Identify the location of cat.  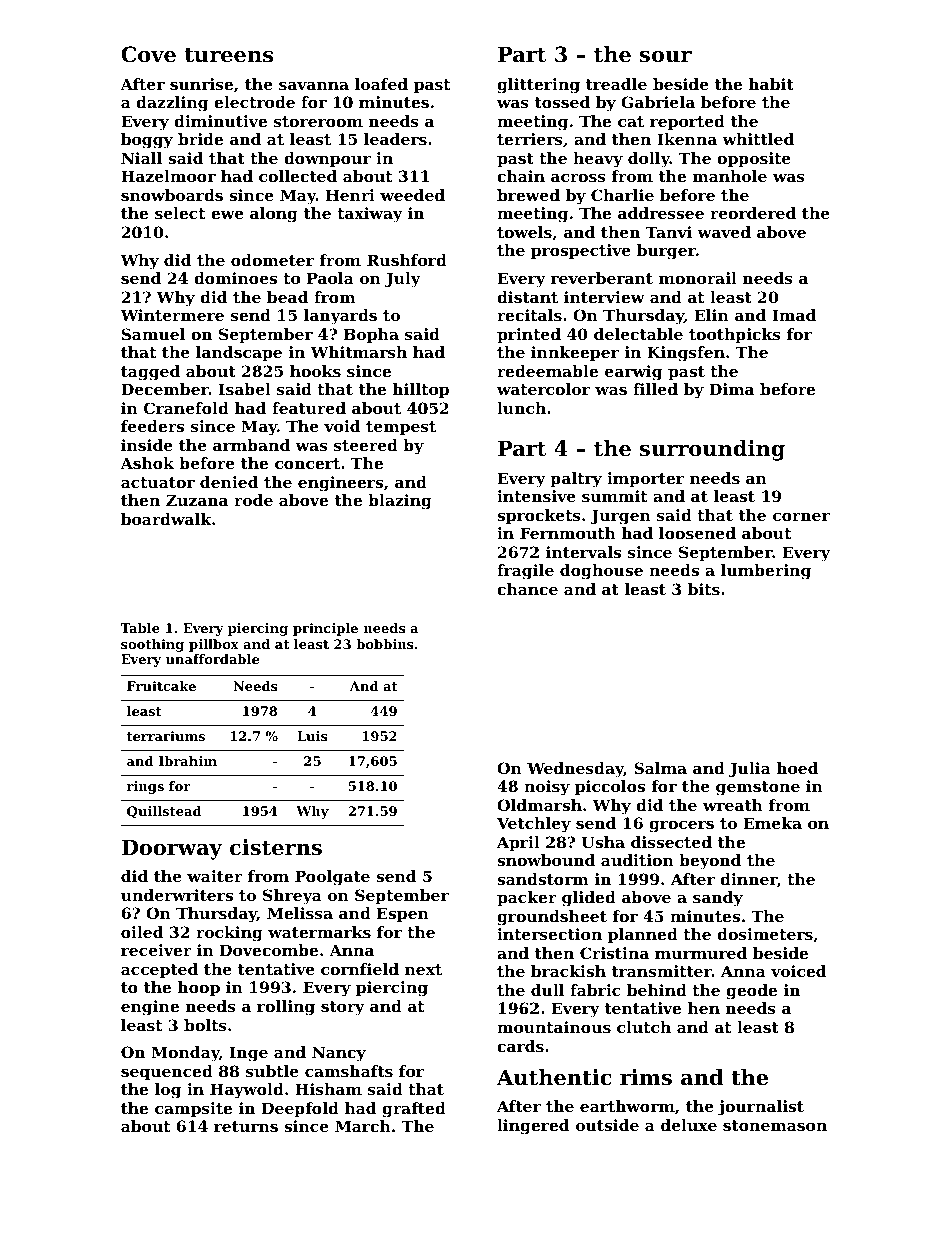
(631, 121).
